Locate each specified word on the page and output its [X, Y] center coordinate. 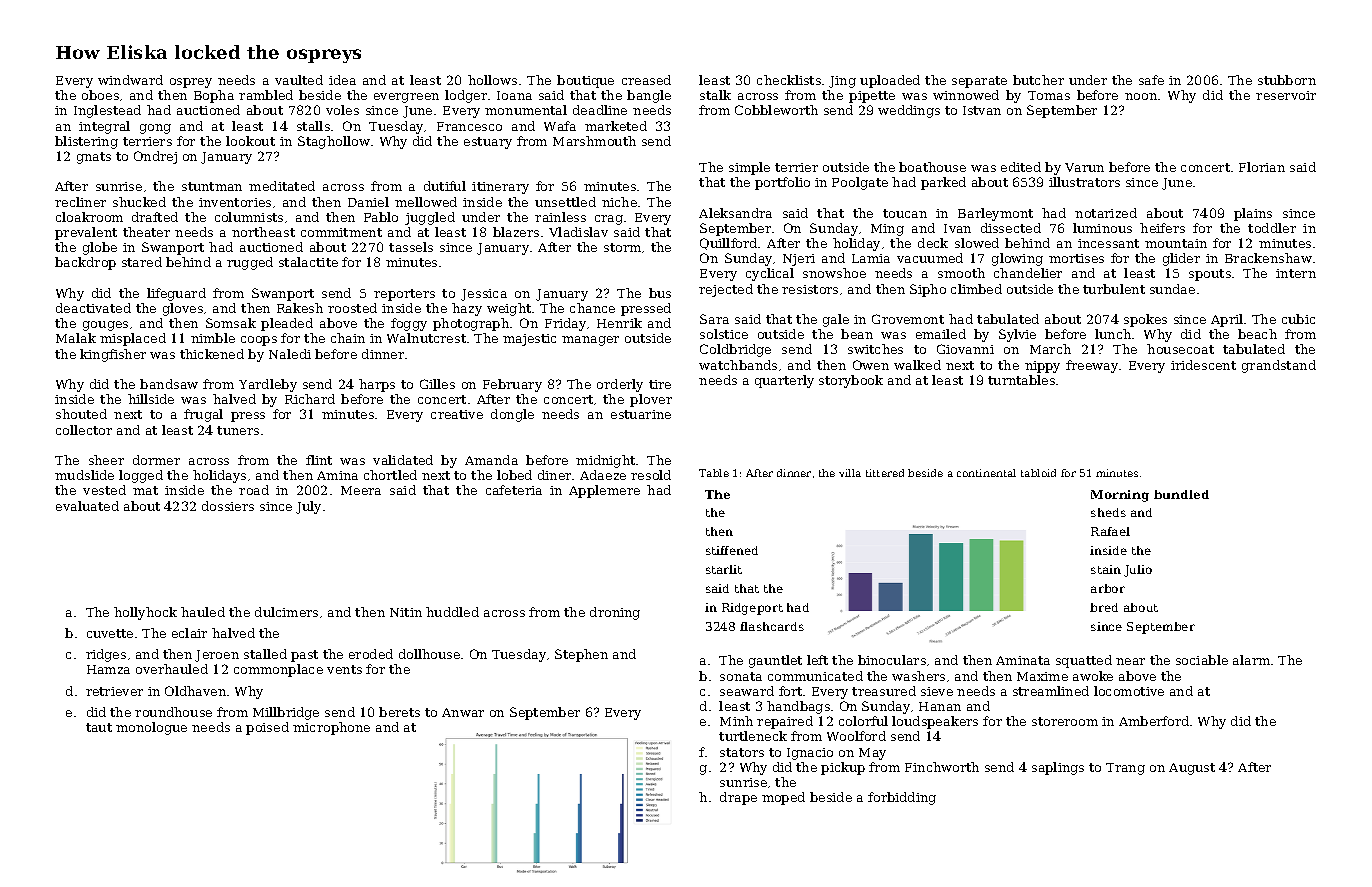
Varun [1084, 167]
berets [399, 712]
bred [1104, 607]
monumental [526, 110]
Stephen [581, 655]
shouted [81, 414]
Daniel [368, 202]
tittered [885, 473]
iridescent [1203, 365]
